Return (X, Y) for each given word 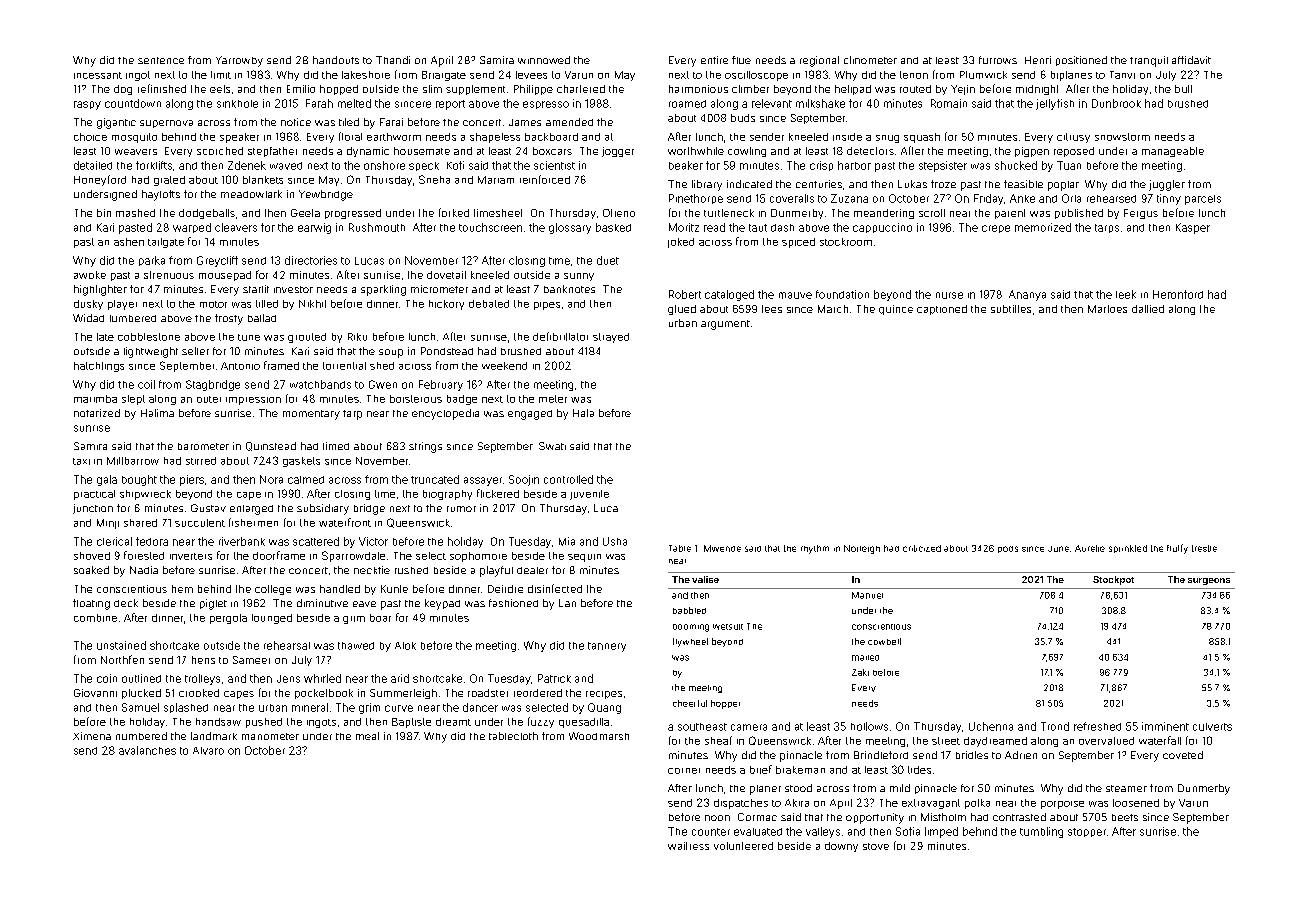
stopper (1087, 832)
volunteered (743, 846)
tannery (607, 647)
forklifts (154, 165)
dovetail (446, 275)
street (946, 741)
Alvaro (208, 751)
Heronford (1178, 294)
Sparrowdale (353, 556)
